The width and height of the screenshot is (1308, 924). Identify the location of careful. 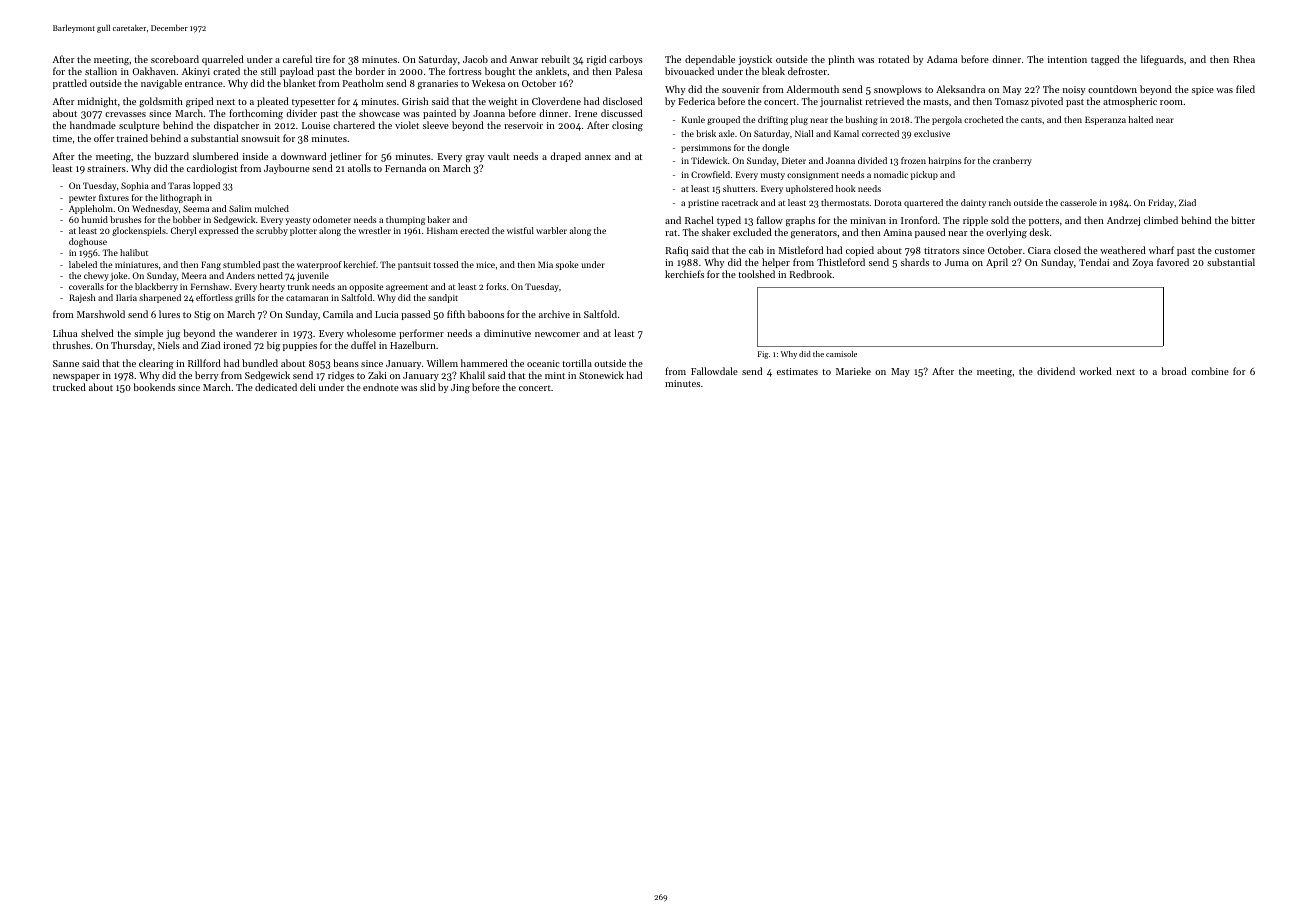
(297, 59).
